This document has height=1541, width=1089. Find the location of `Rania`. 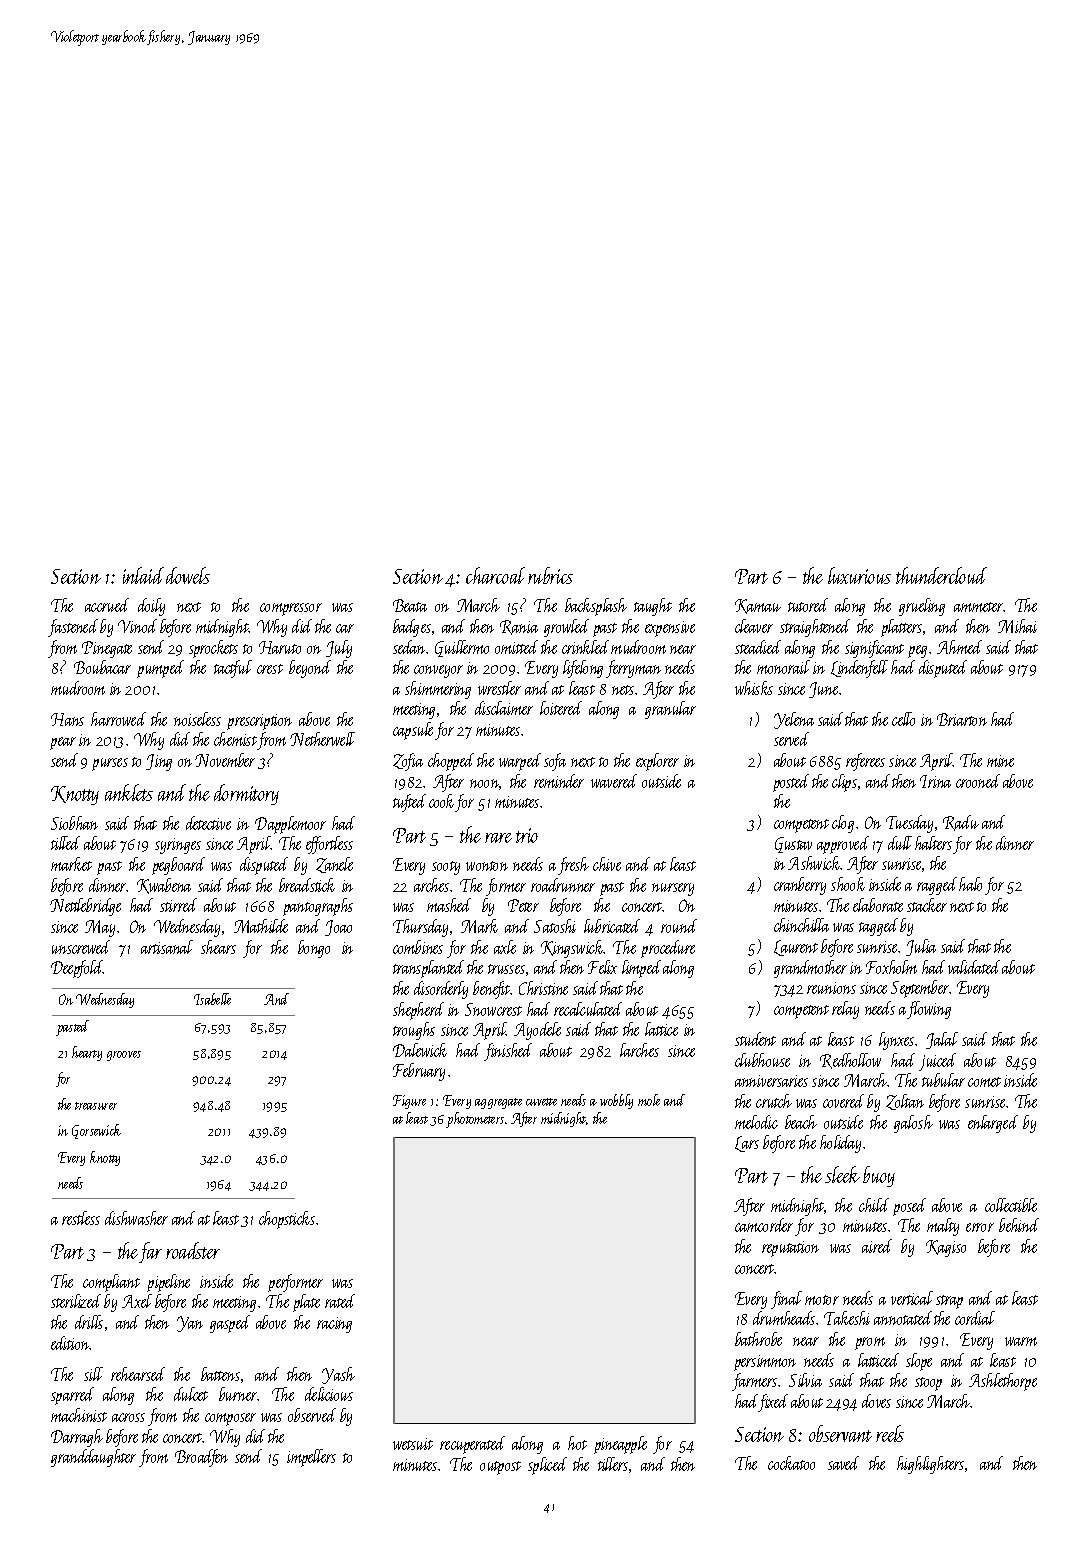

Rania is located at coordinates (519, 627).
